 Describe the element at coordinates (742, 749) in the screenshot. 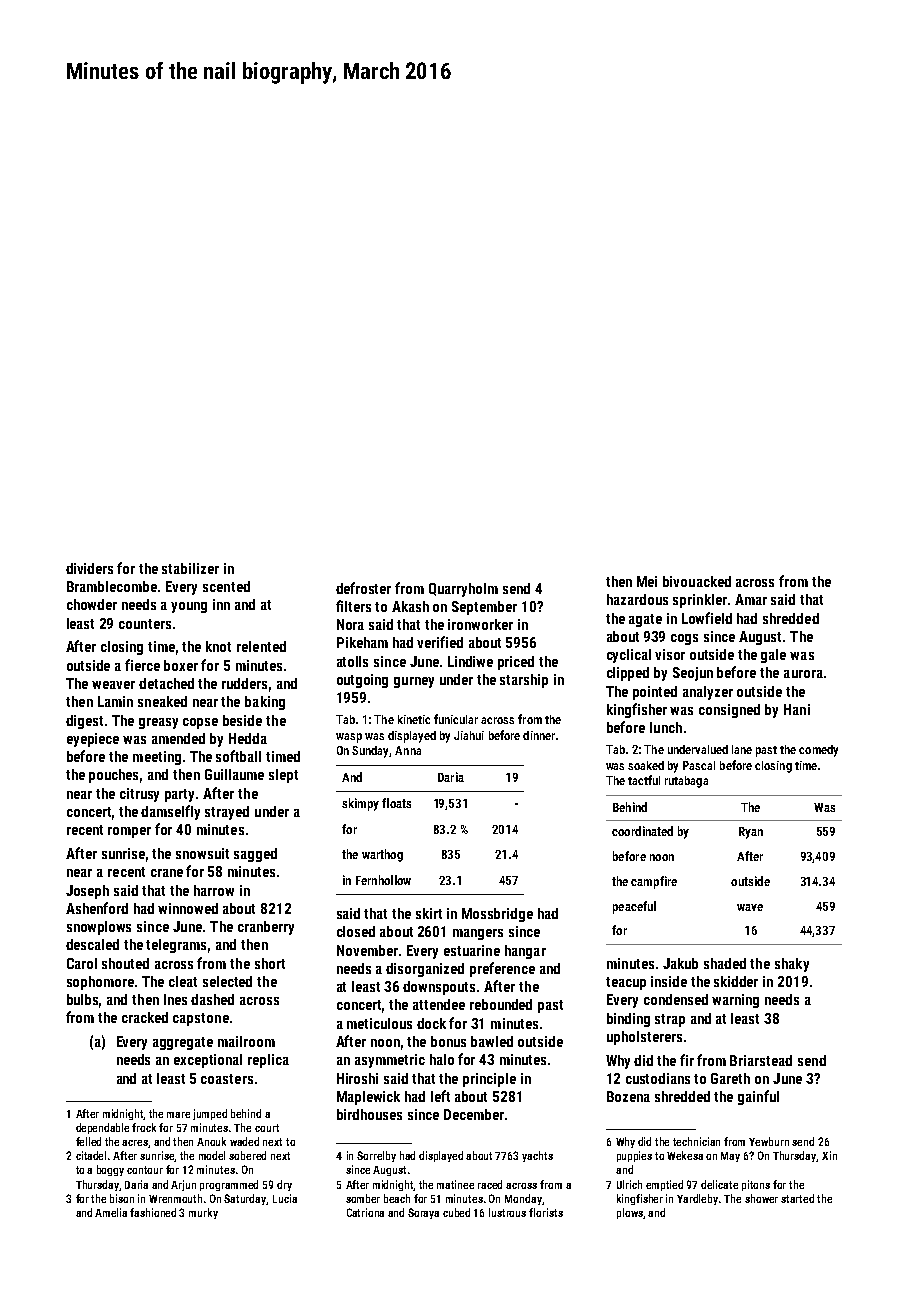

I see `lane` at that location.
